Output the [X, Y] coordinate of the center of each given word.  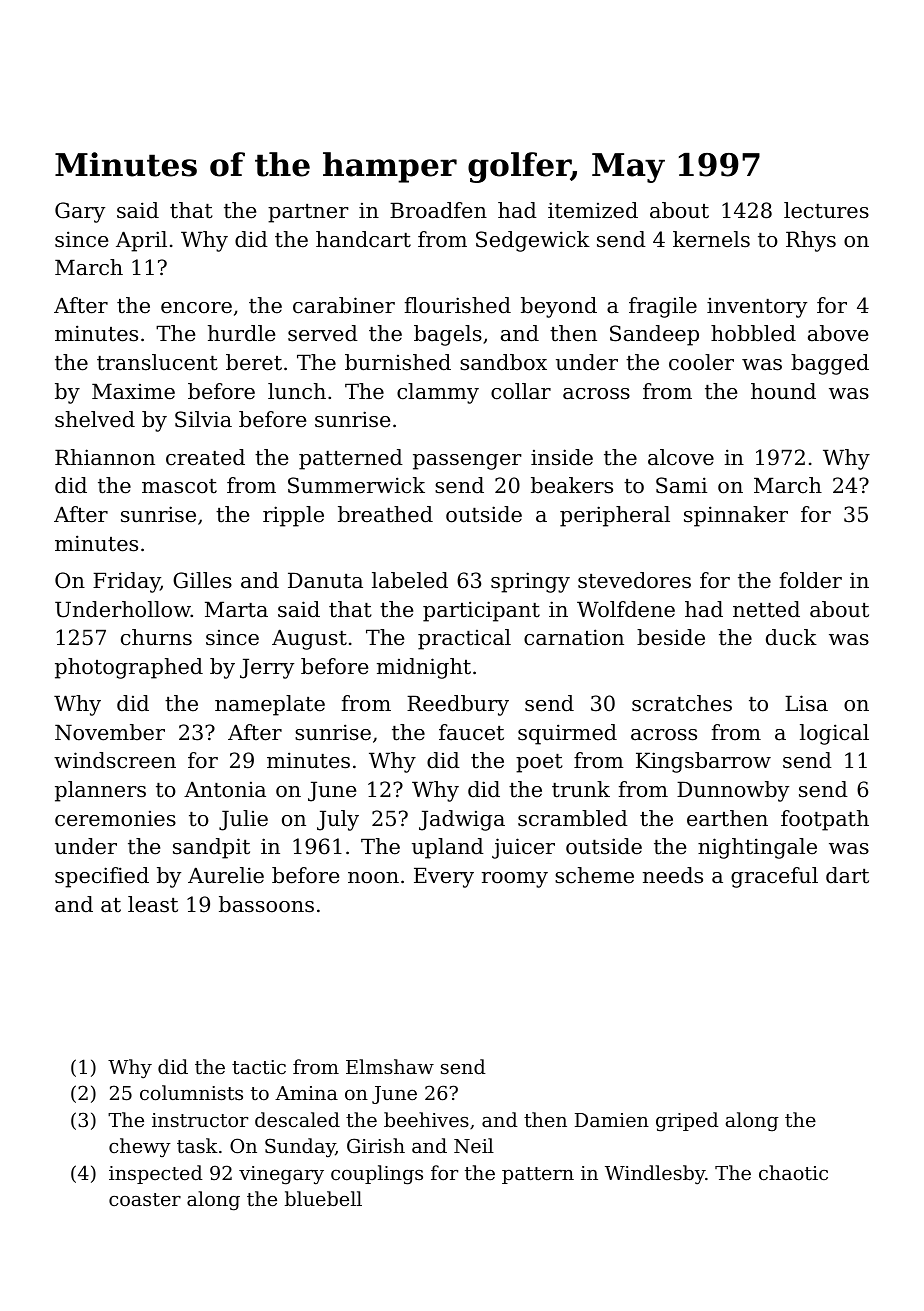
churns [156, 637]
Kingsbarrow [703, 762]
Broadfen [438, 210]
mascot [179, 486]
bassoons [266, 904]
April [141, 241]
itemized [593, 210]
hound [783, 391]
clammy [438, 393]
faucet [471, 732]
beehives [426, 1119]
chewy [140, 1147]
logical [834, 734]
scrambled [573, 818]
